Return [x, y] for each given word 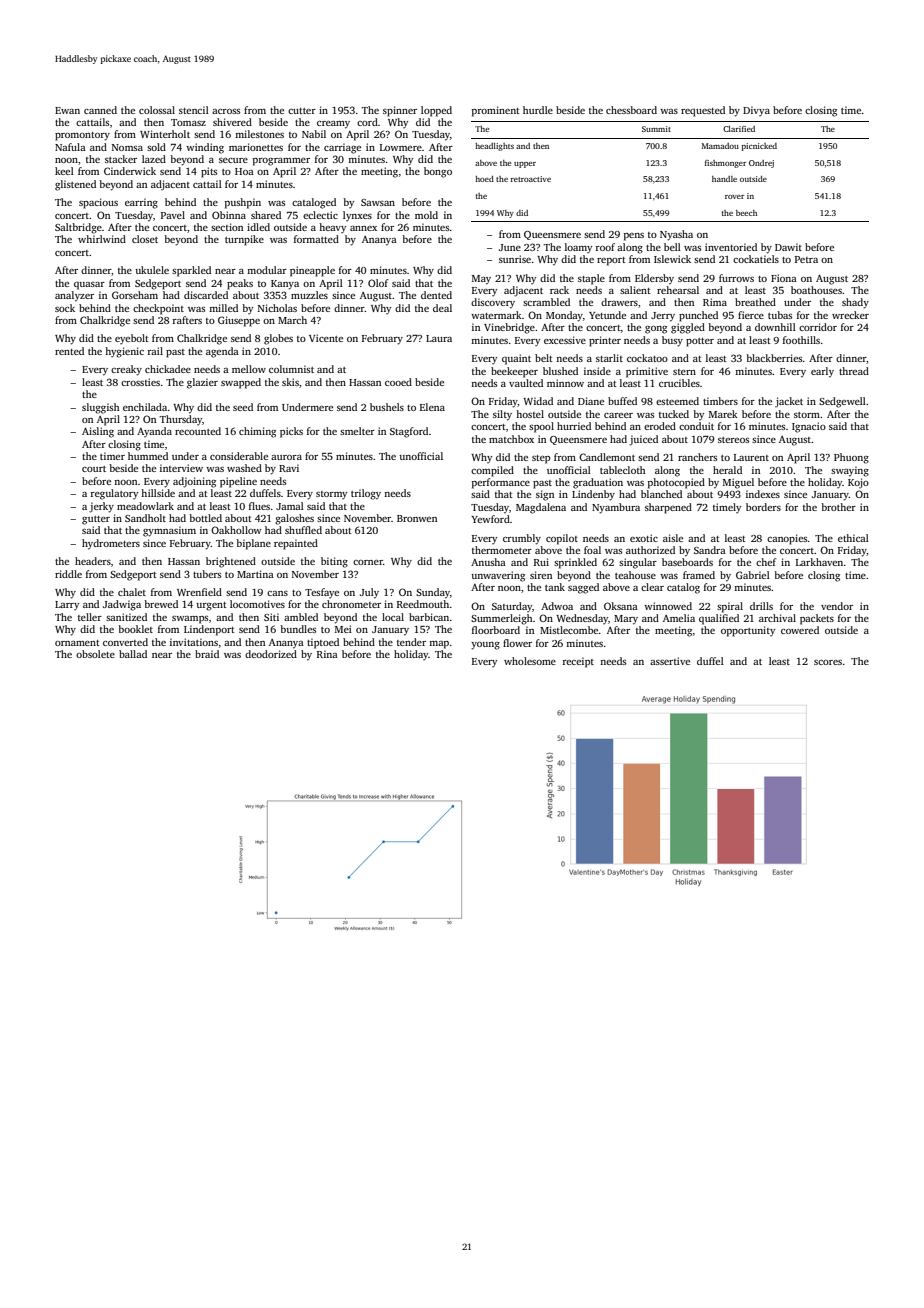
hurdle [538, 110]
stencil [194, 110]
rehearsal [678, 290]
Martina [255, 574]
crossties [140, 382]
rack [559, 290]
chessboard [631, 110]
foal [592, 550]
